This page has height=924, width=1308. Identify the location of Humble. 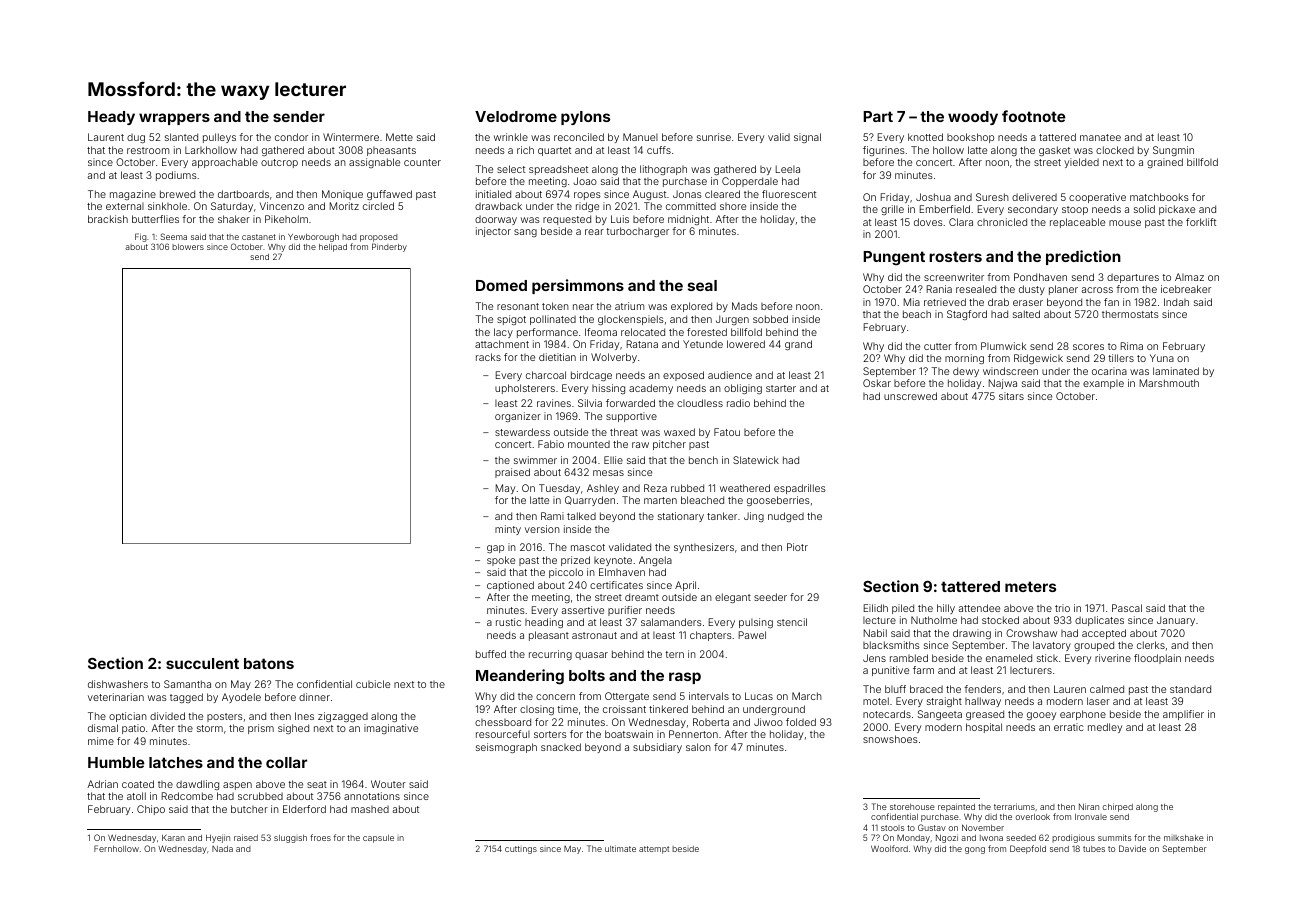
(116, 762).
